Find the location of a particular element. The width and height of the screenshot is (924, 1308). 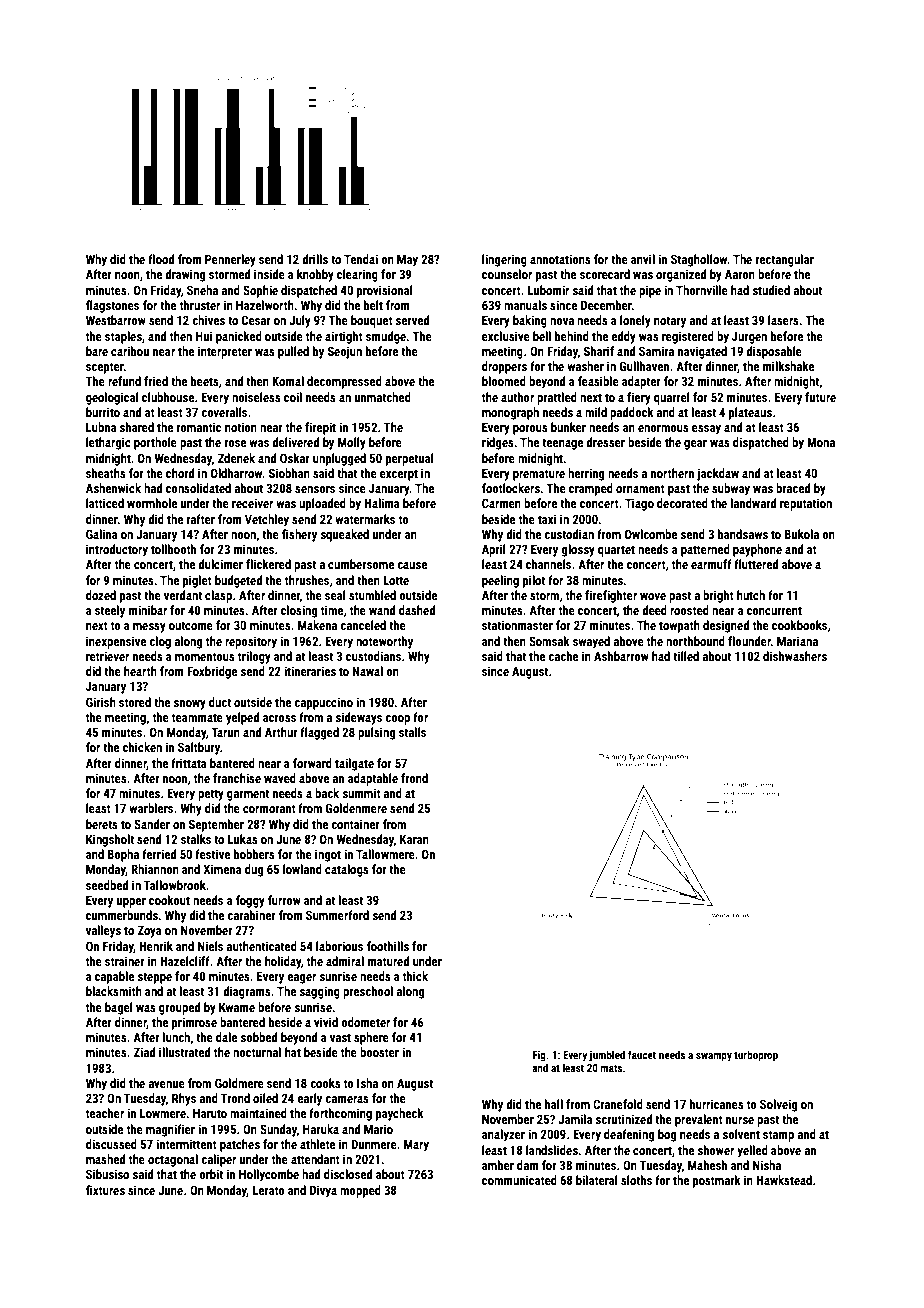

nocturnal is located at coordinates (257, 1052).
